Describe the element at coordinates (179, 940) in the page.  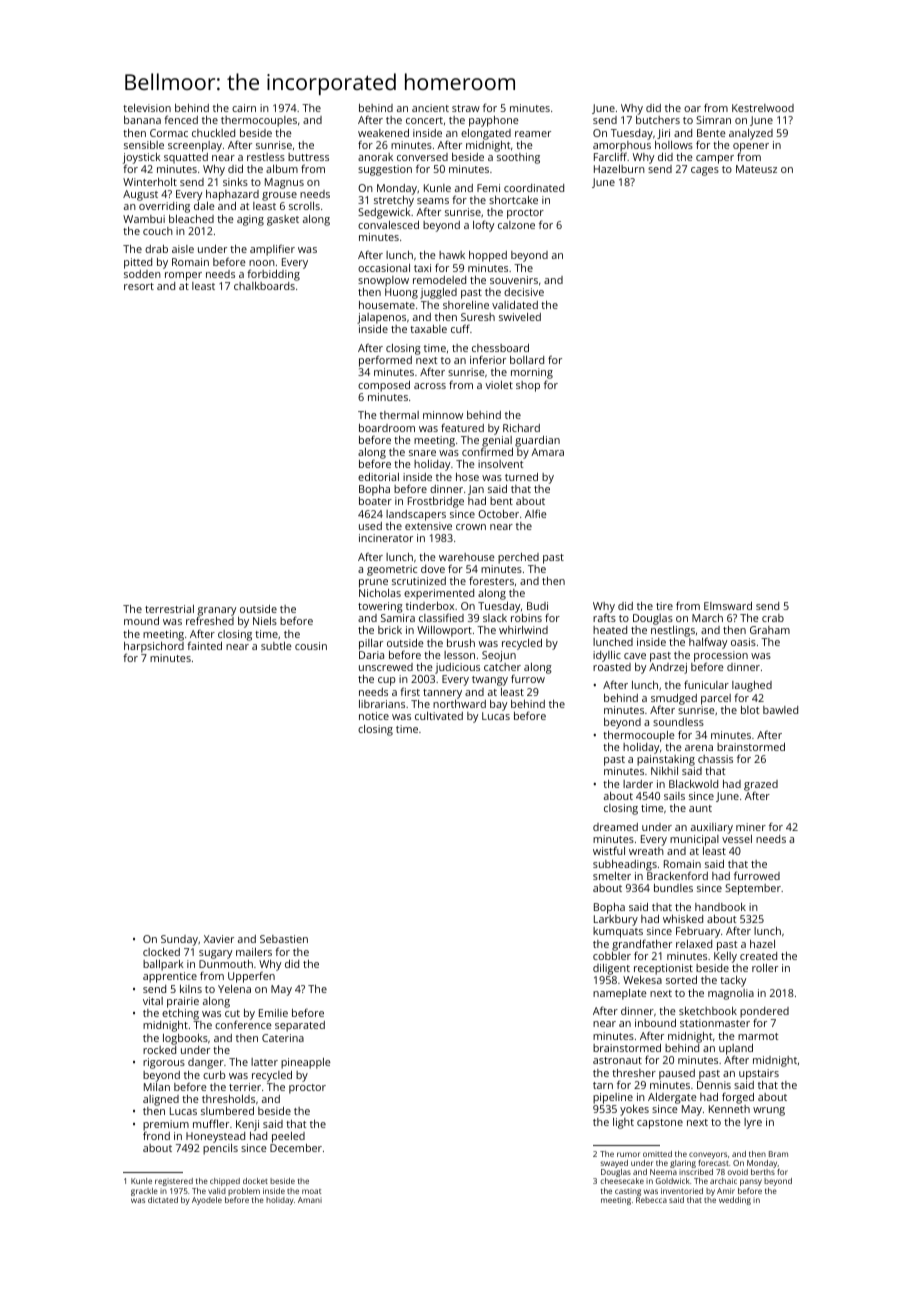
I see `Sunday` at that location.
